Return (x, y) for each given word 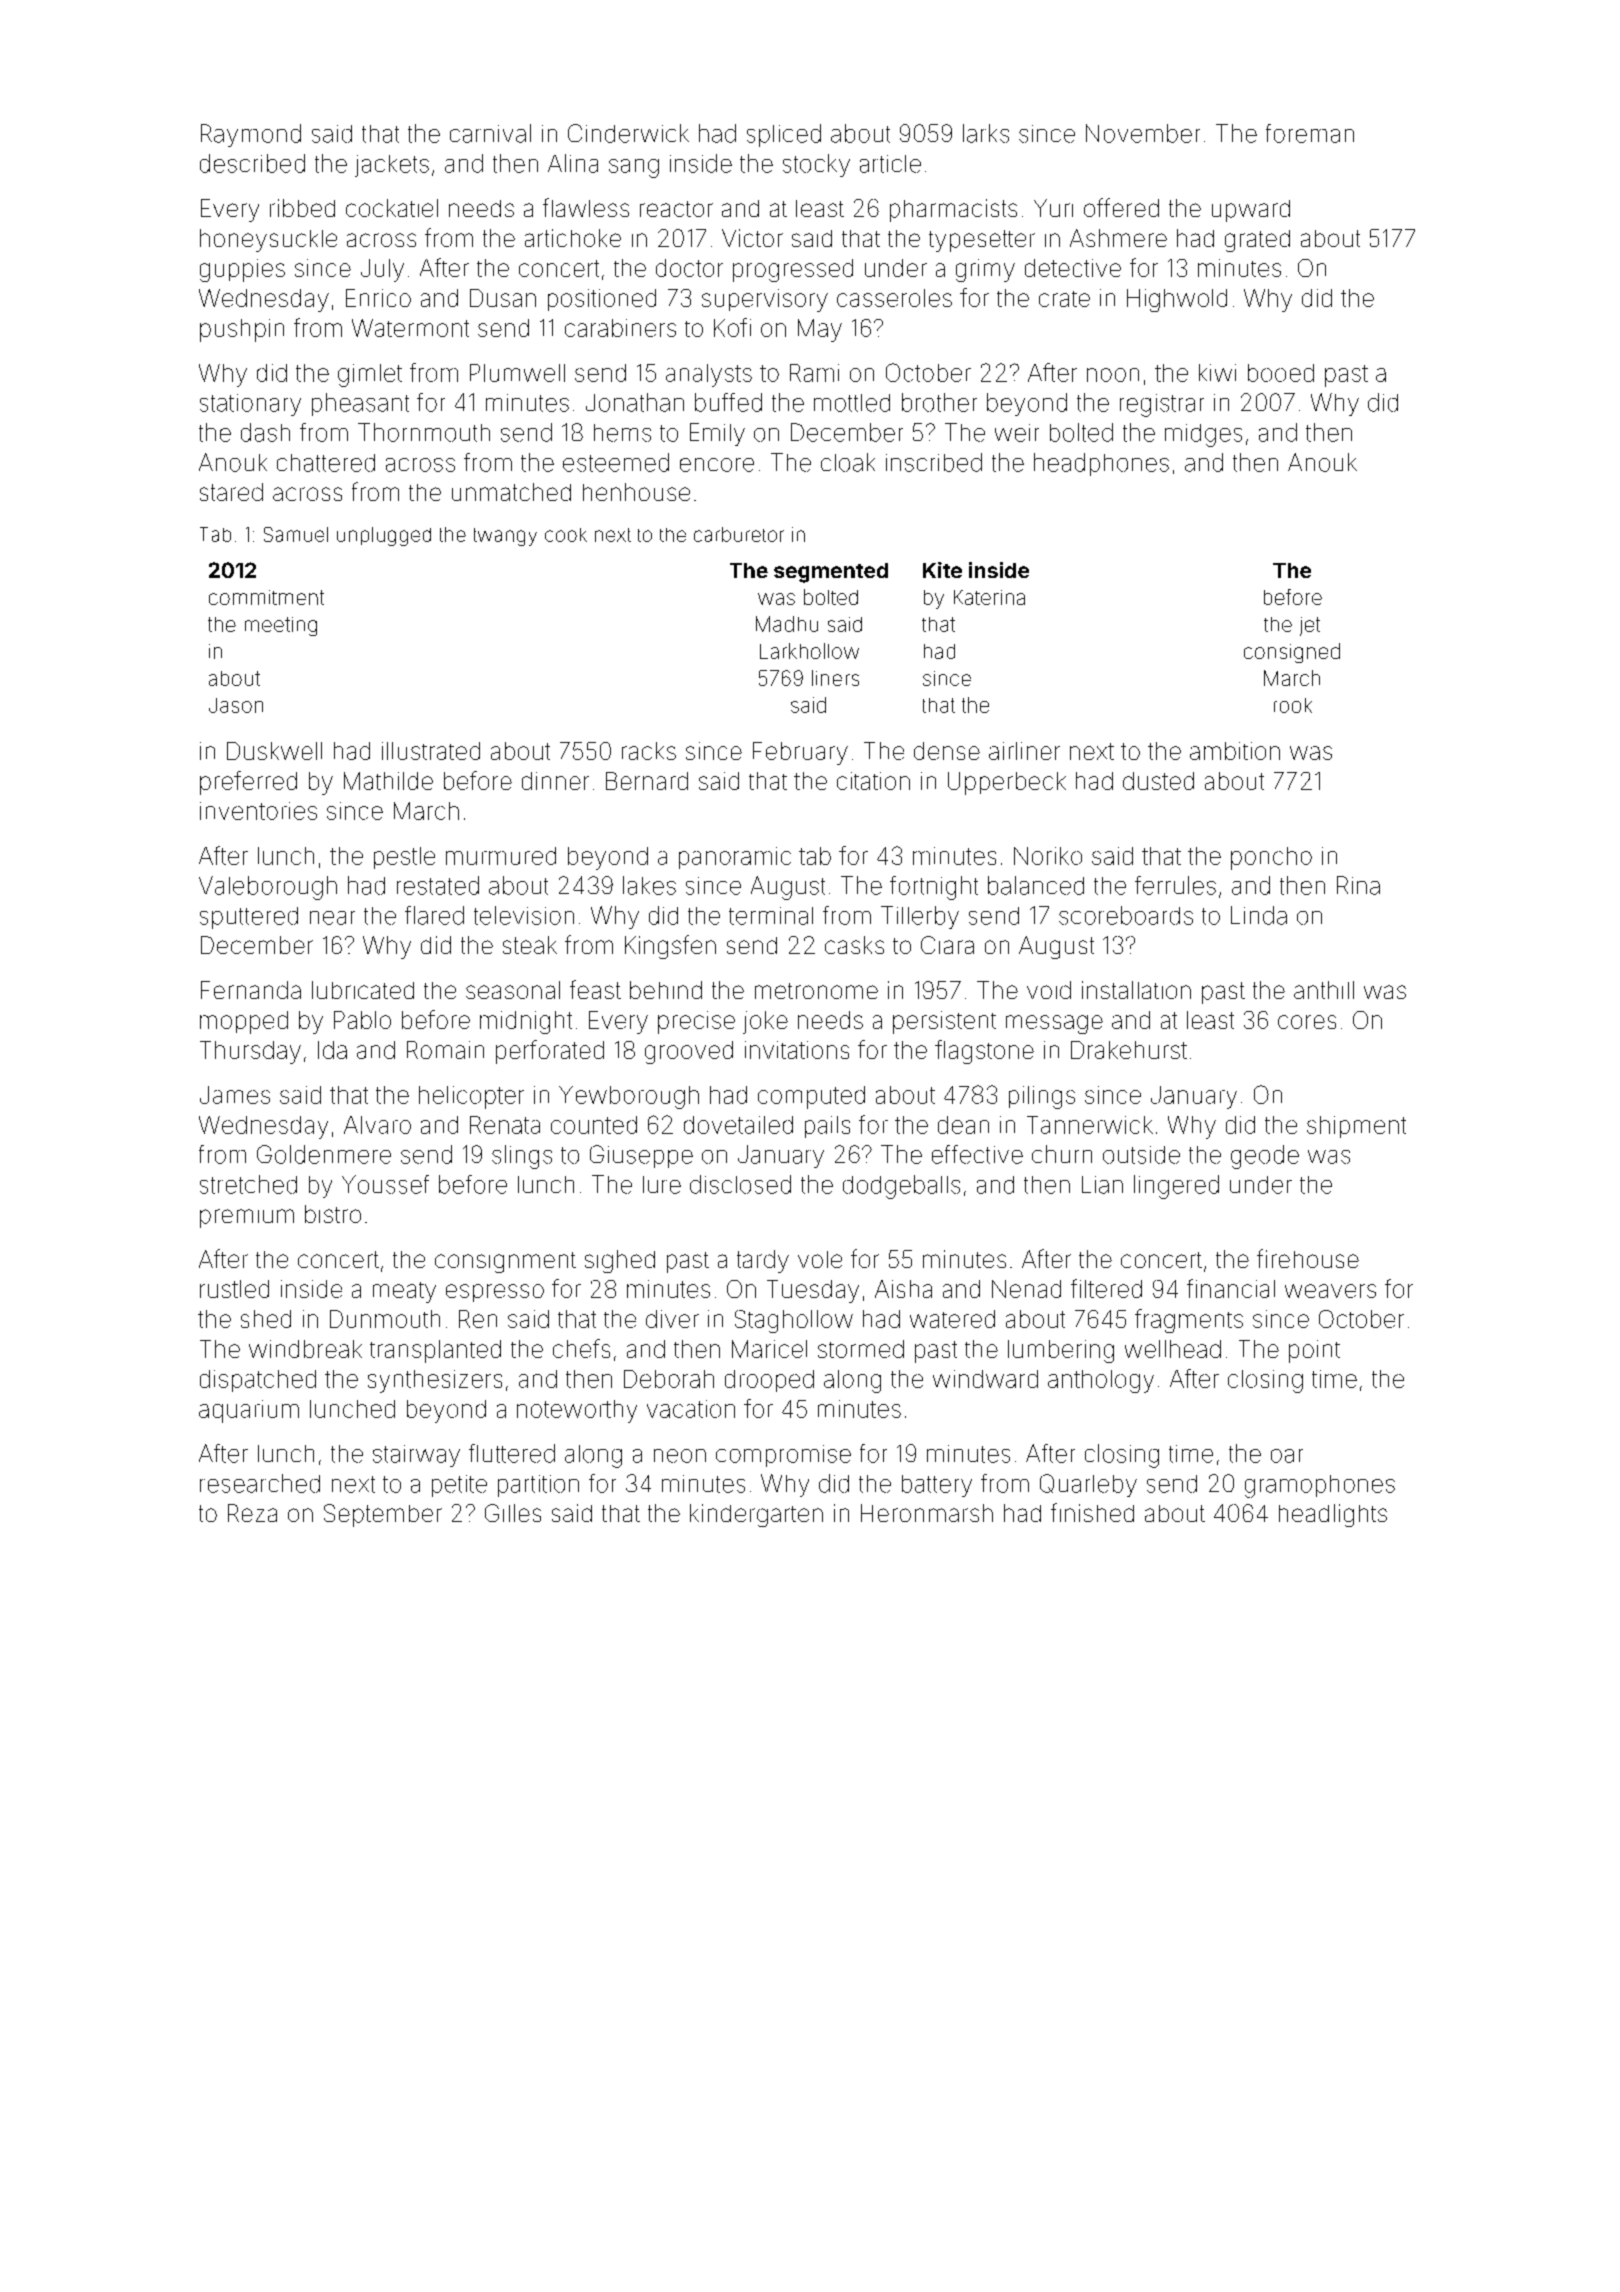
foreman (1310, 133)
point (1314, 1351)
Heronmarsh (927, 1513)
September (383, 1515)
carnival (490, 133)
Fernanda (251, 990)
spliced (784, 135)
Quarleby (1088, 1485)
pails (827, 1127)
